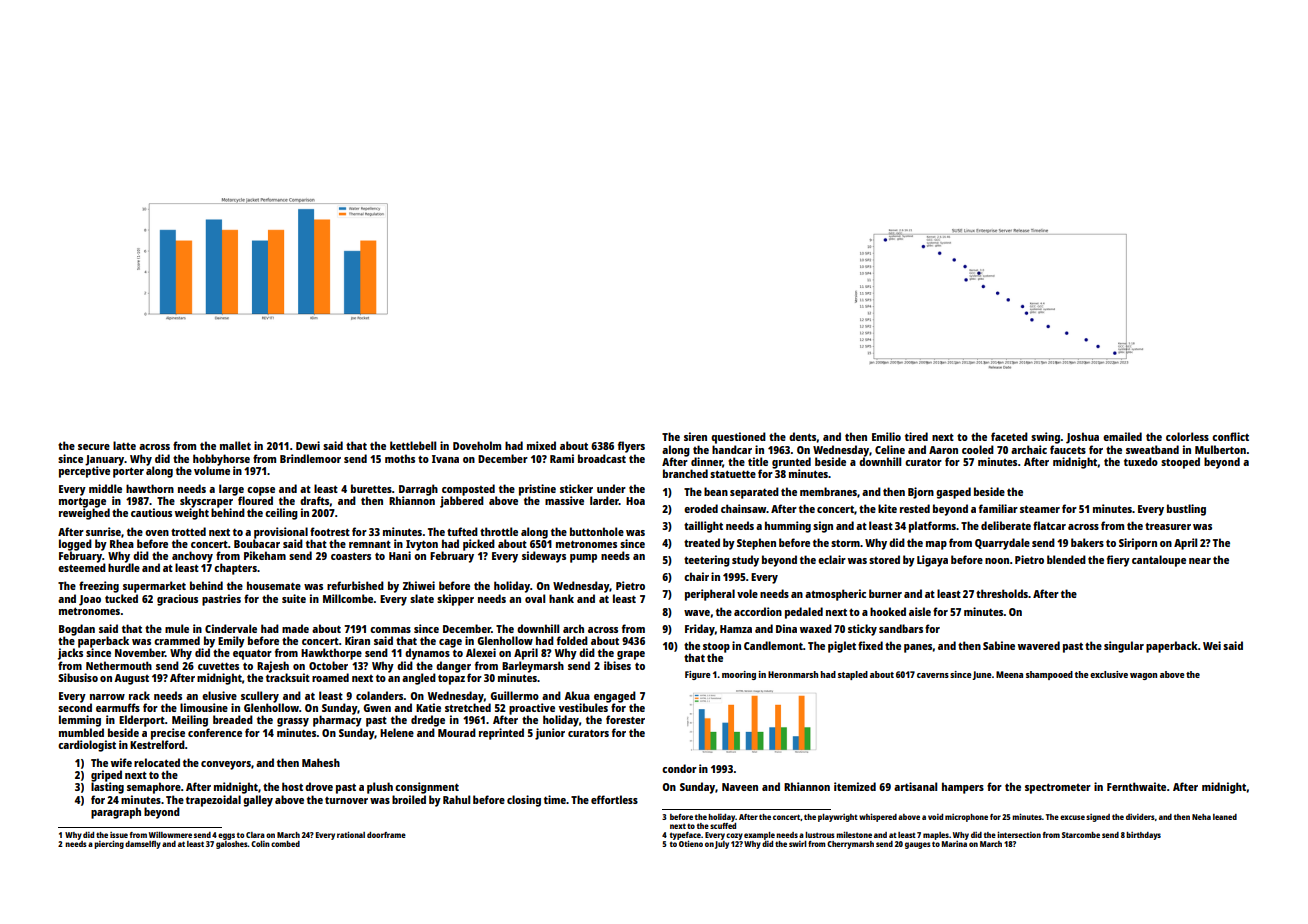 The height and width of the screenshot is (924, 1308). I want to click on anchovy, so click(192, 557).
